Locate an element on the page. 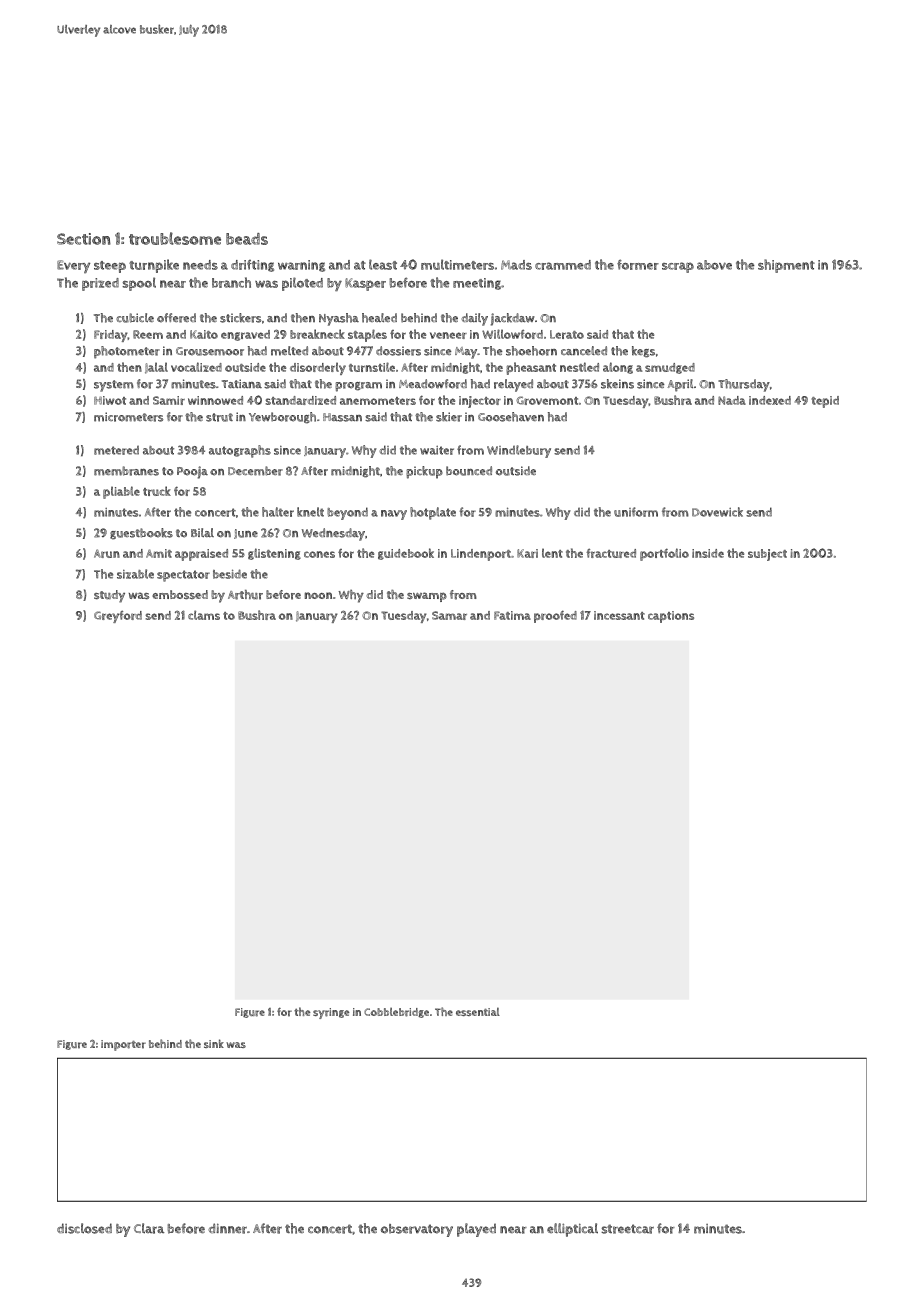  elliptical is located at coordinates (572, 1230).
